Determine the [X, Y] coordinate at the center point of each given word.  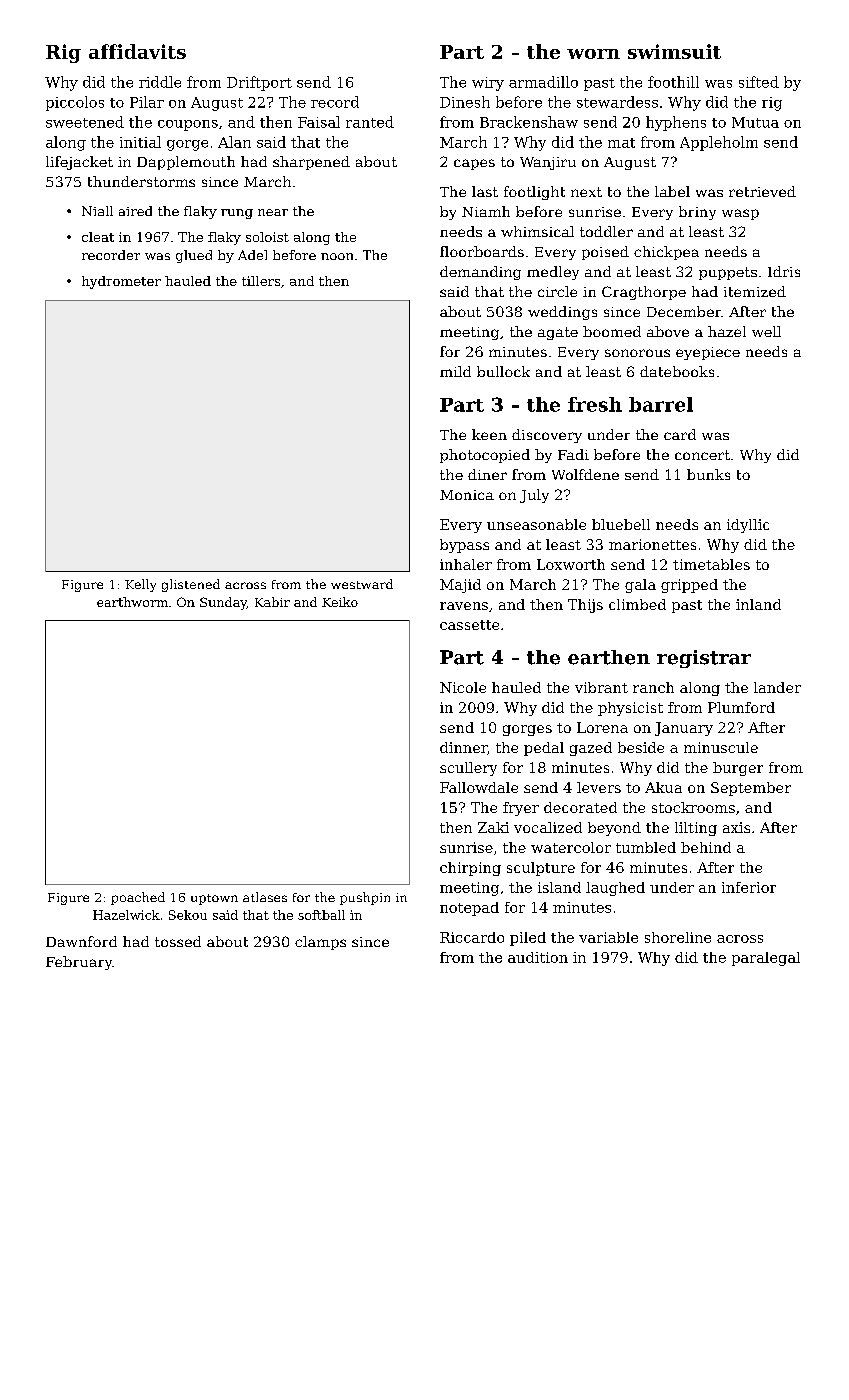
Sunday [223, 603]
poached [138, 898]
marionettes [652, 544]
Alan [234, 142]
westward [362, 584]
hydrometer [121, 282]
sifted [759, 82]
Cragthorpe [644, 293]
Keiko [340, 602]
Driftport [259, 83]
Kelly [140, 585]
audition [538, 957]
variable [608, 937]
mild [455, 371]
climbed [637, 604]
